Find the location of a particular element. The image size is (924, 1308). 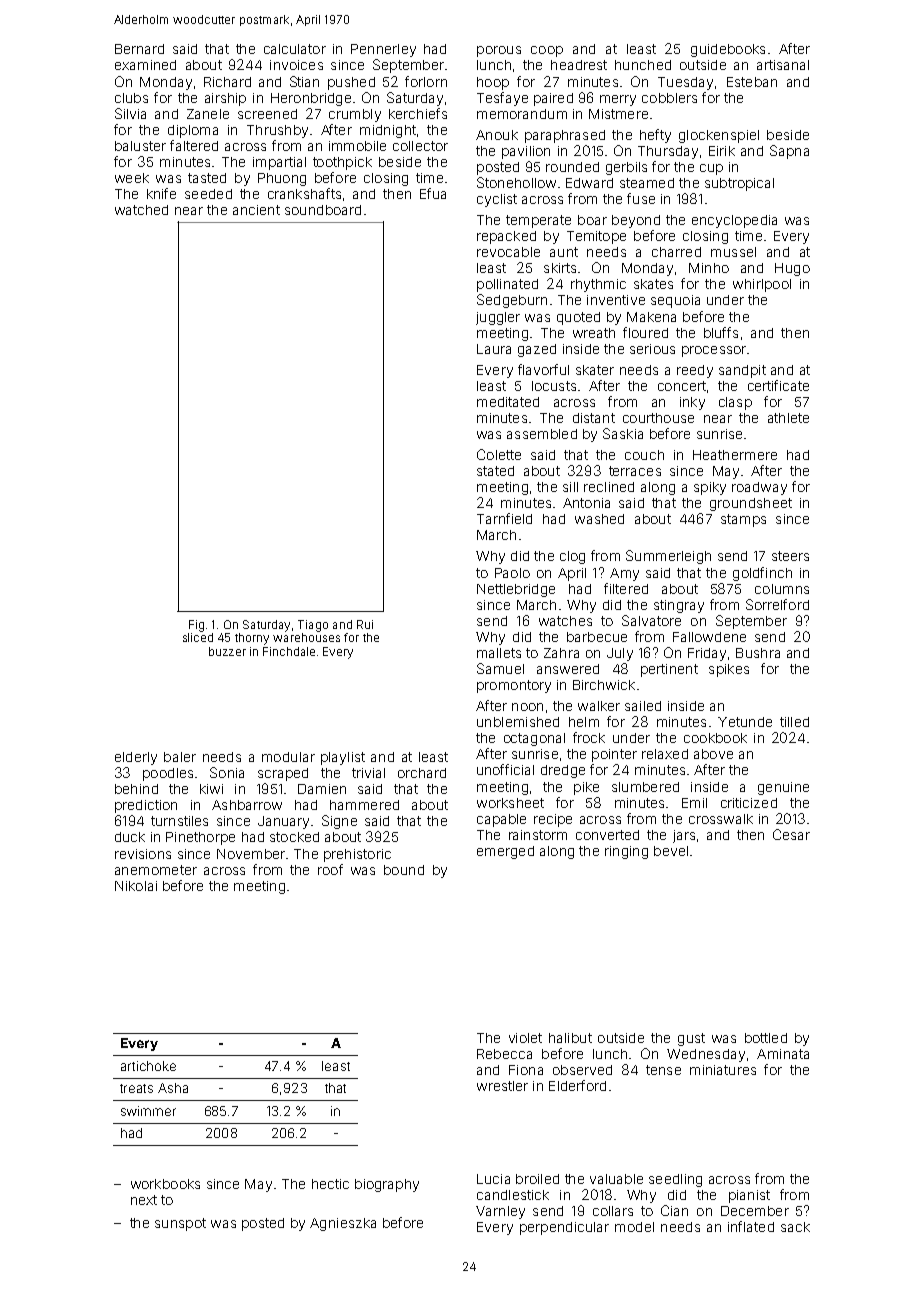

inflated is located at coordinates (751, 1226).
